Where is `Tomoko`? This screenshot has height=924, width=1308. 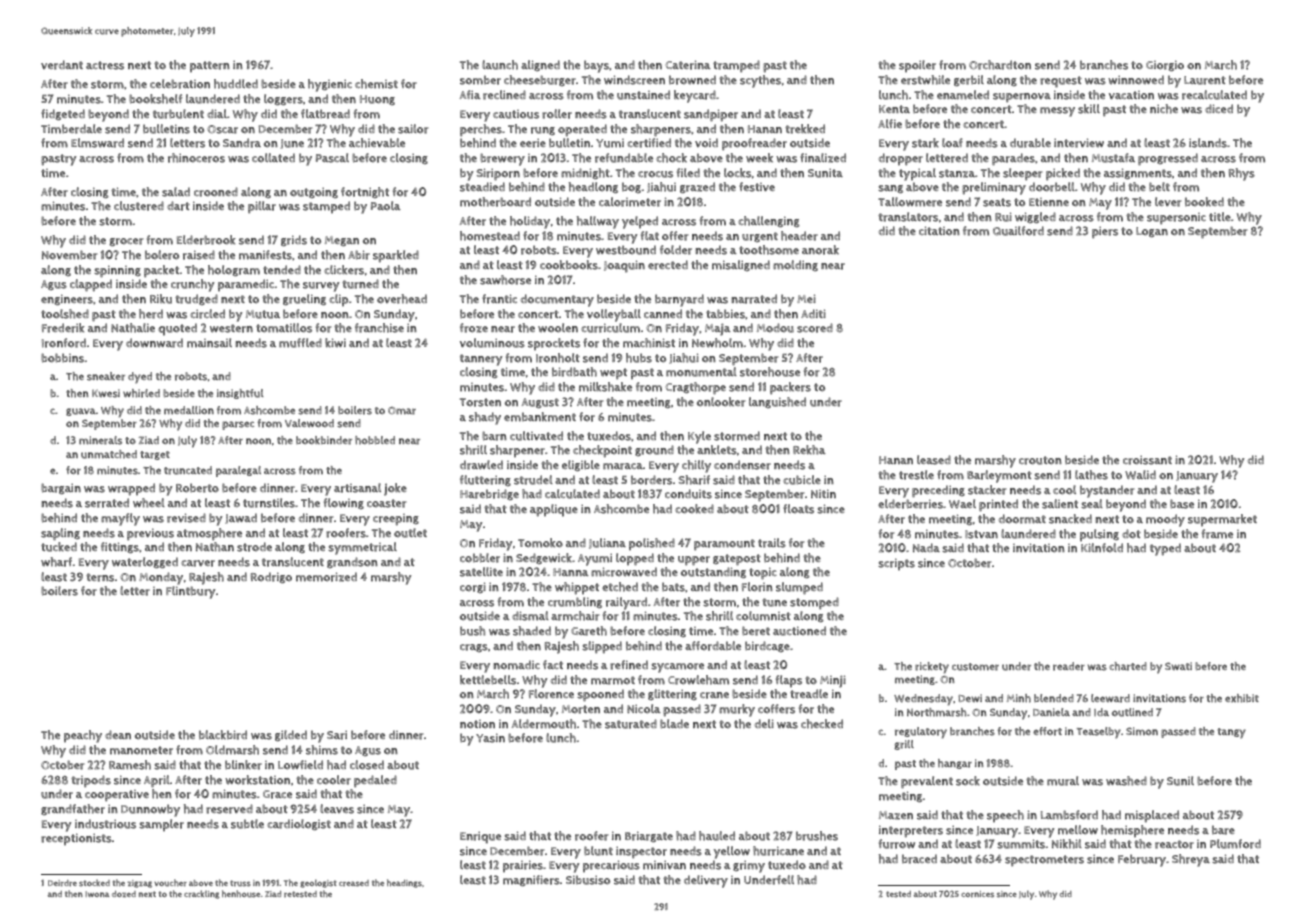 Tomoko is located at coordinates (540, 543).
